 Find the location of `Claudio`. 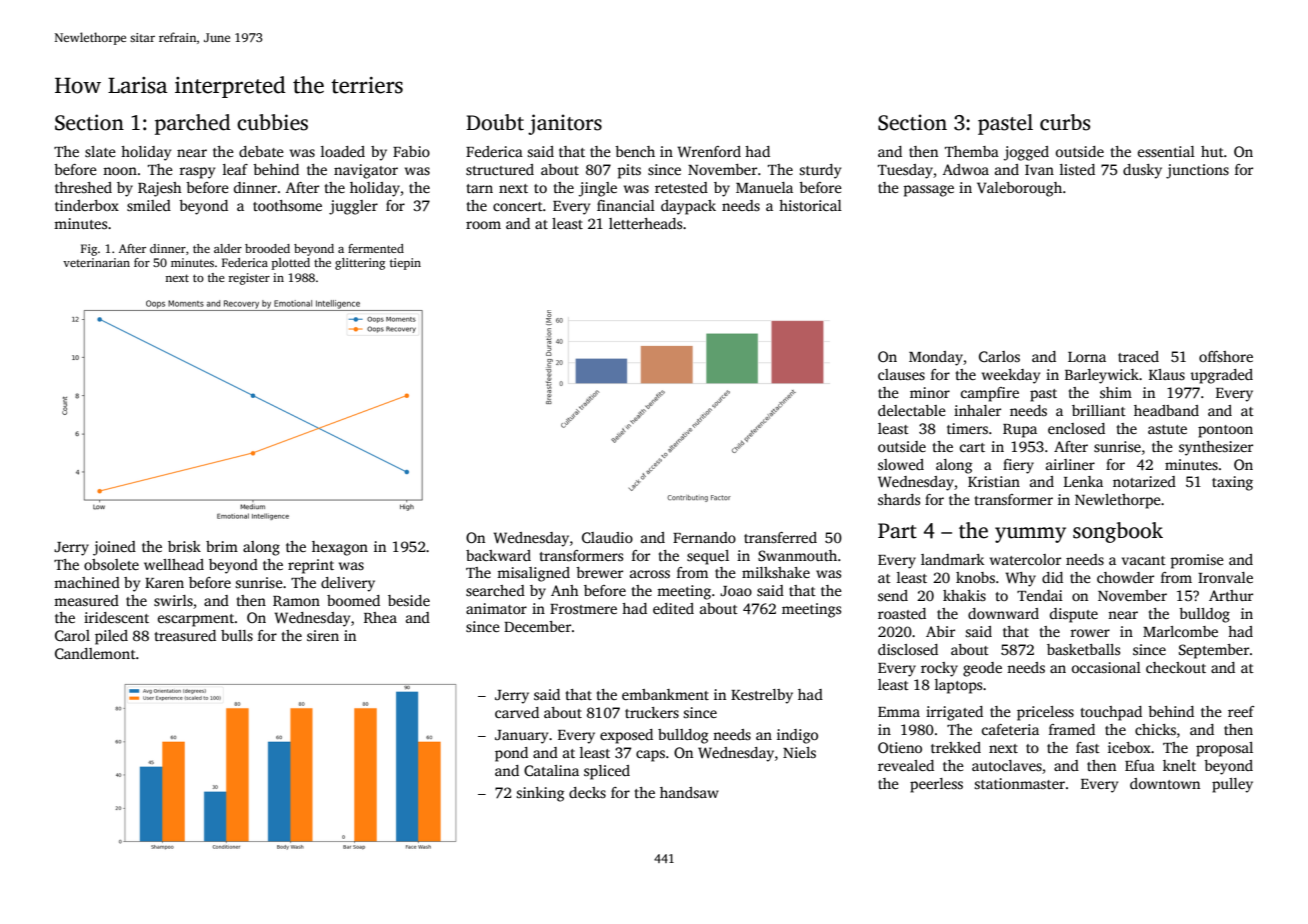

Claudio is located at coordinates (607, 537).
